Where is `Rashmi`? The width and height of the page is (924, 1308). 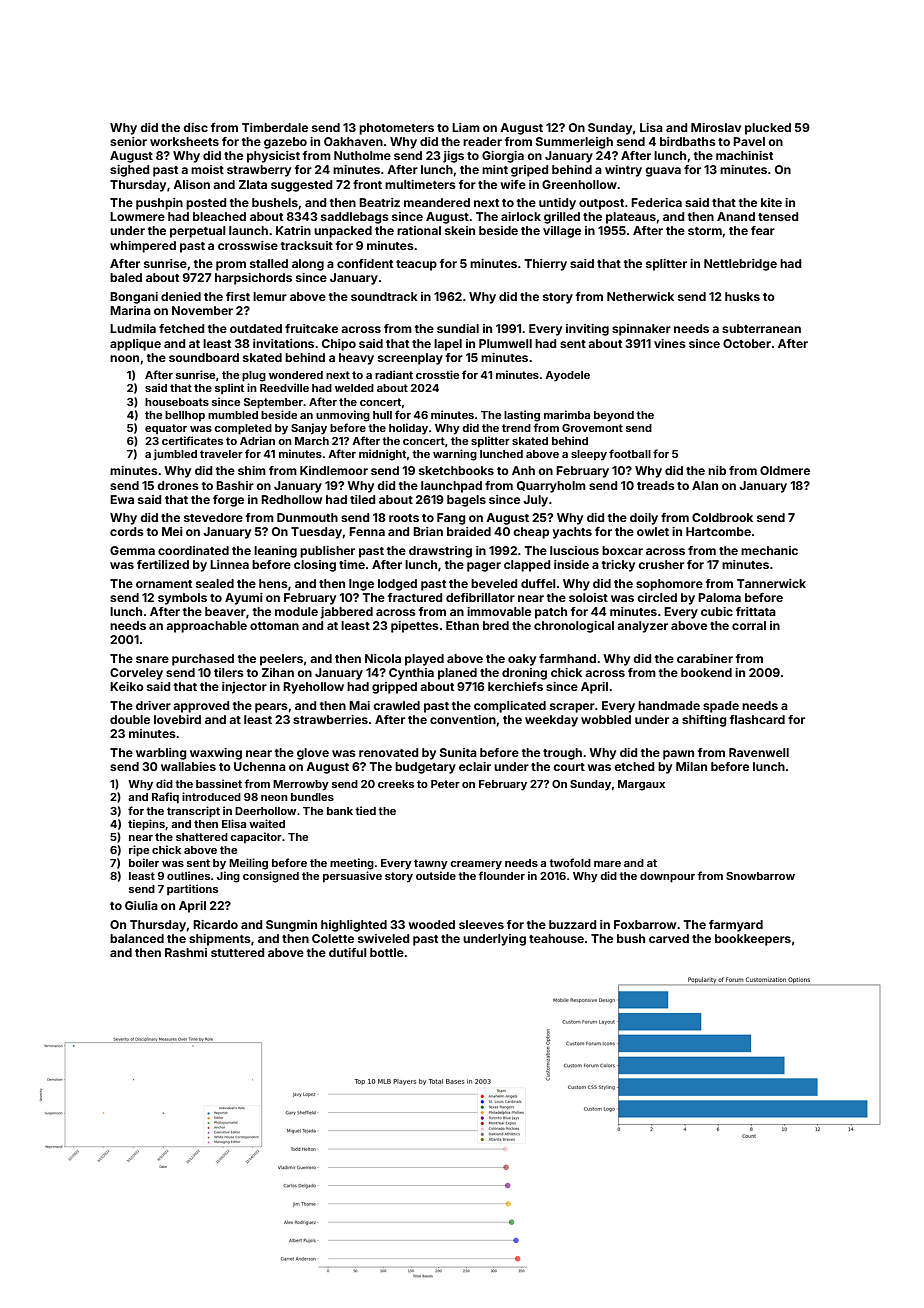
Rashmi is located at coordinates (186, 952).
